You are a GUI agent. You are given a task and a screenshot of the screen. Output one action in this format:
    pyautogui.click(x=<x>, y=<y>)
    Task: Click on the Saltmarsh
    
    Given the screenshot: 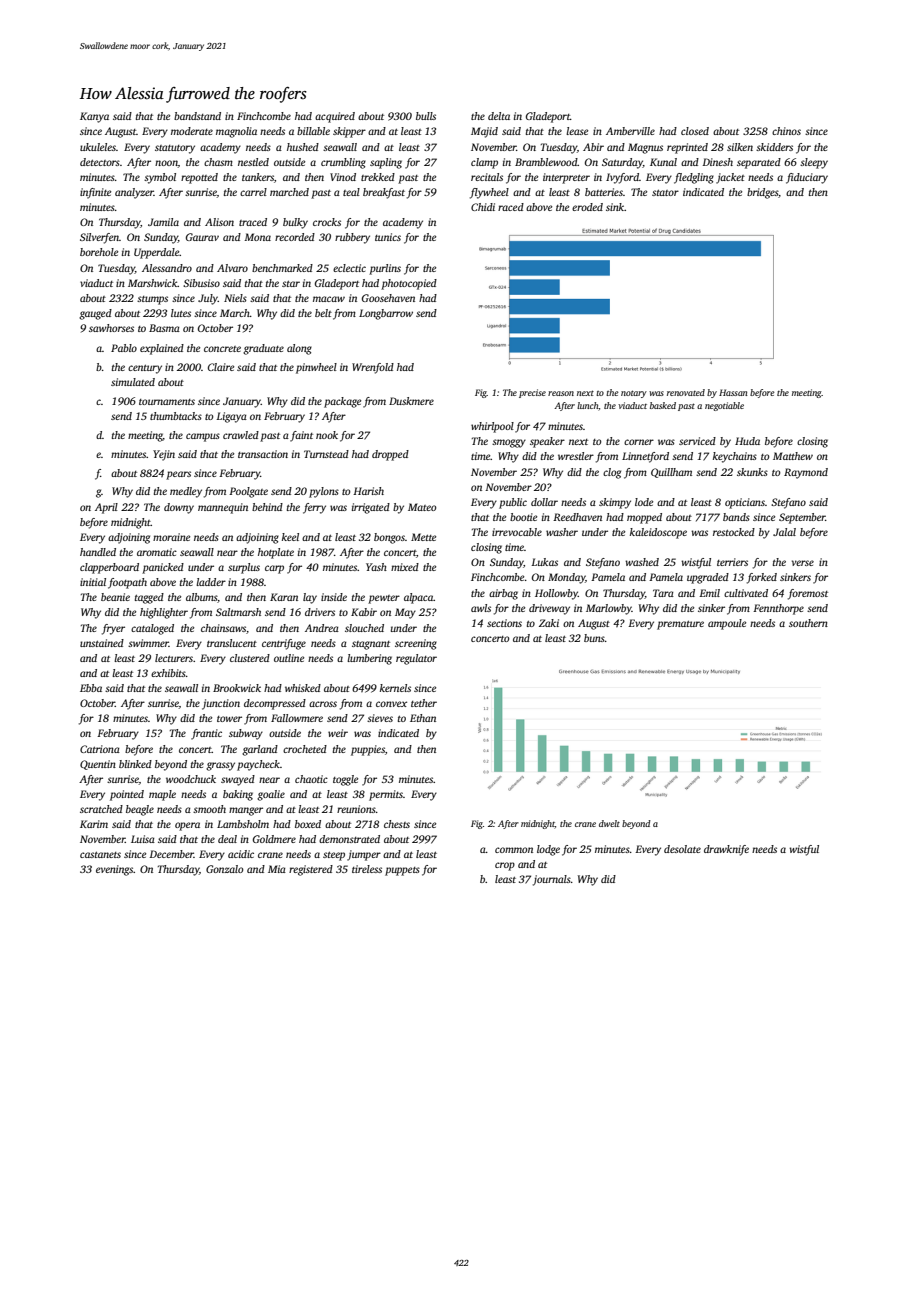 What is the action you would take?
    pyautogui.click(x=238, y=612)
